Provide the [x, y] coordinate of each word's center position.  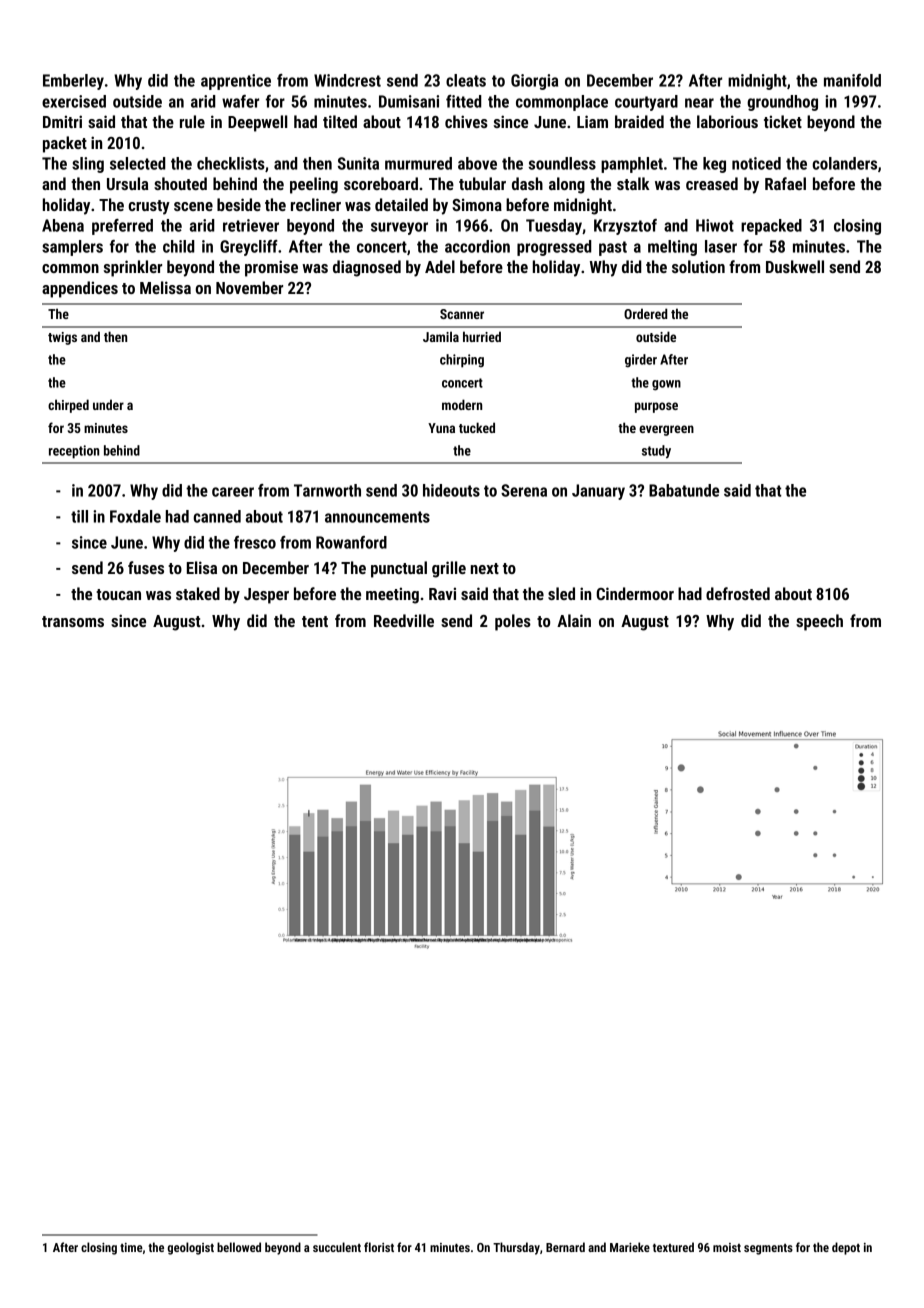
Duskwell [795, 266]
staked [198, 593]
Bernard [565, 1247]
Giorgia [534, 82]
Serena [524, 490]
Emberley [73, 82]
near [699, 103]
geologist [190, 1248]
